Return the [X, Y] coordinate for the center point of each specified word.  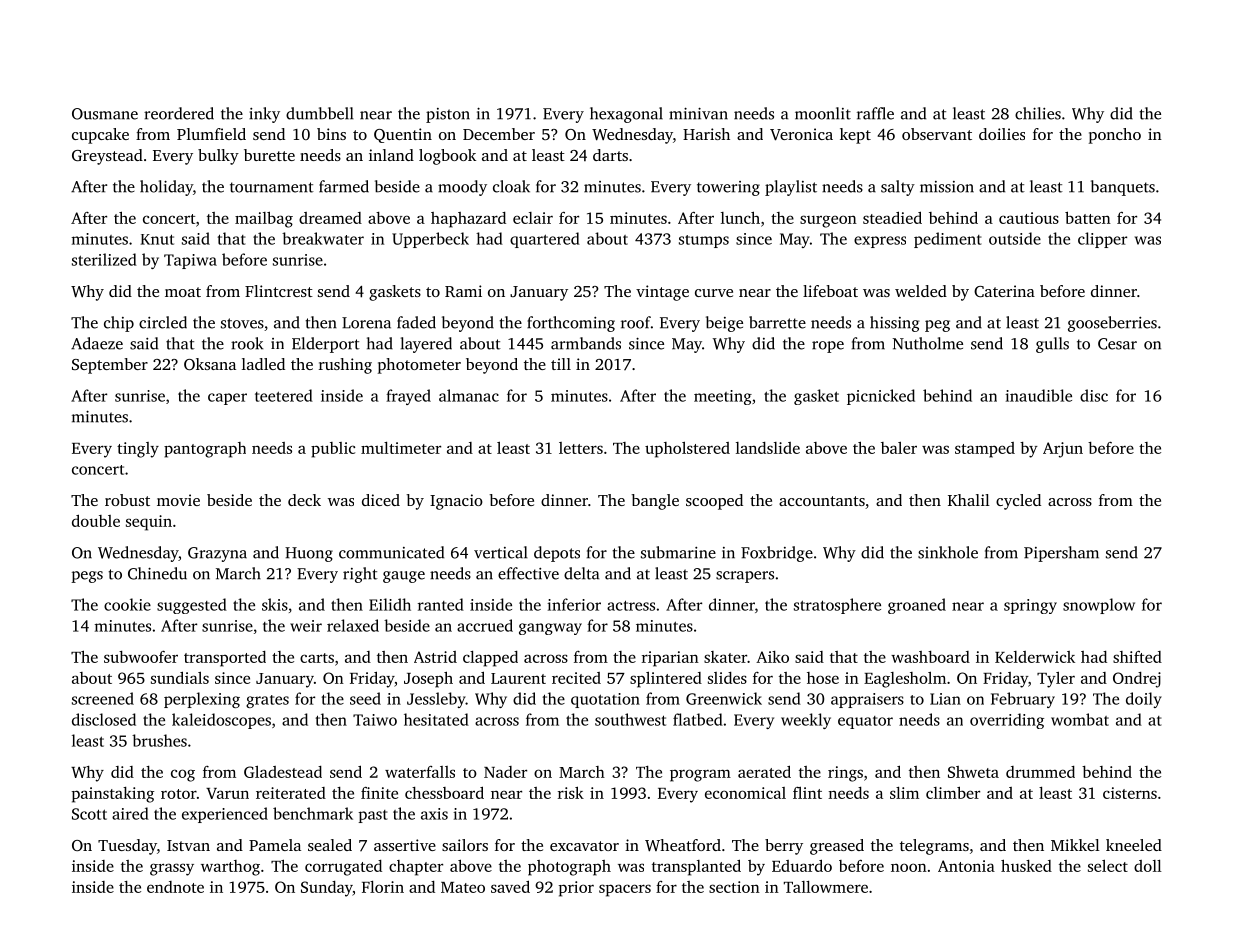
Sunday [327, 889]
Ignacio [456, 502]
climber [953, 792]
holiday [166, 188]
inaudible [1038, 395]
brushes [159, 740]
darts [610, 155]
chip [119, 324]
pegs [87, 577]
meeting [723, 397]
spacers [625, 890]
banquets [1123, 188]
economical [745, 793]
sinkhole [948, 552]
